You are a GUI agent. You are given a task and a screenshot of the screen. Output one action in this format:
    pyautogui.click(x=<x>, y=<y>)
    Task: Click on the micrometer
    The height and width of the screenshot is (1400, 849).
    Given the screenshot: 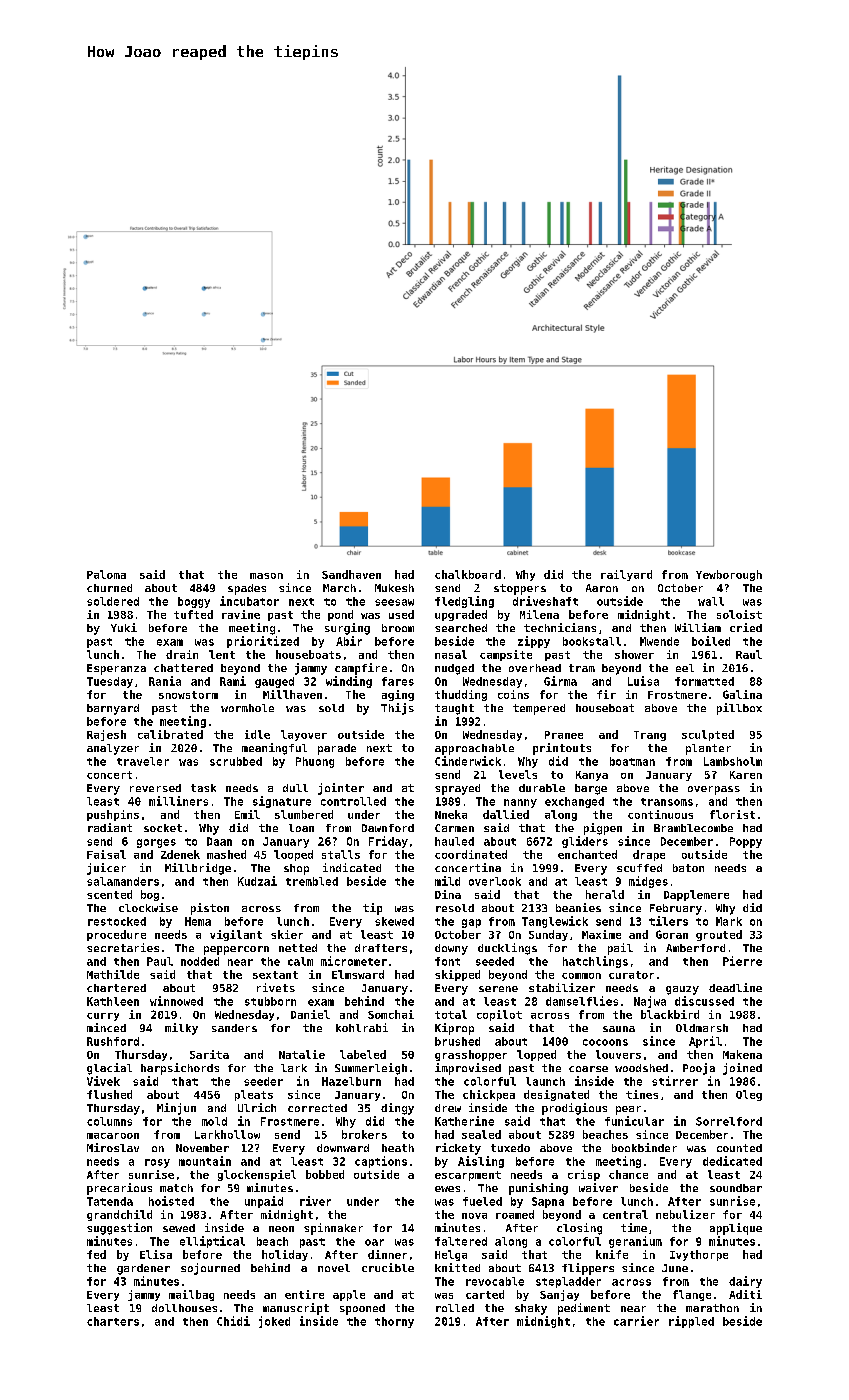 What is the action you would take?
    pyautogui.click(x=354, y=961)
